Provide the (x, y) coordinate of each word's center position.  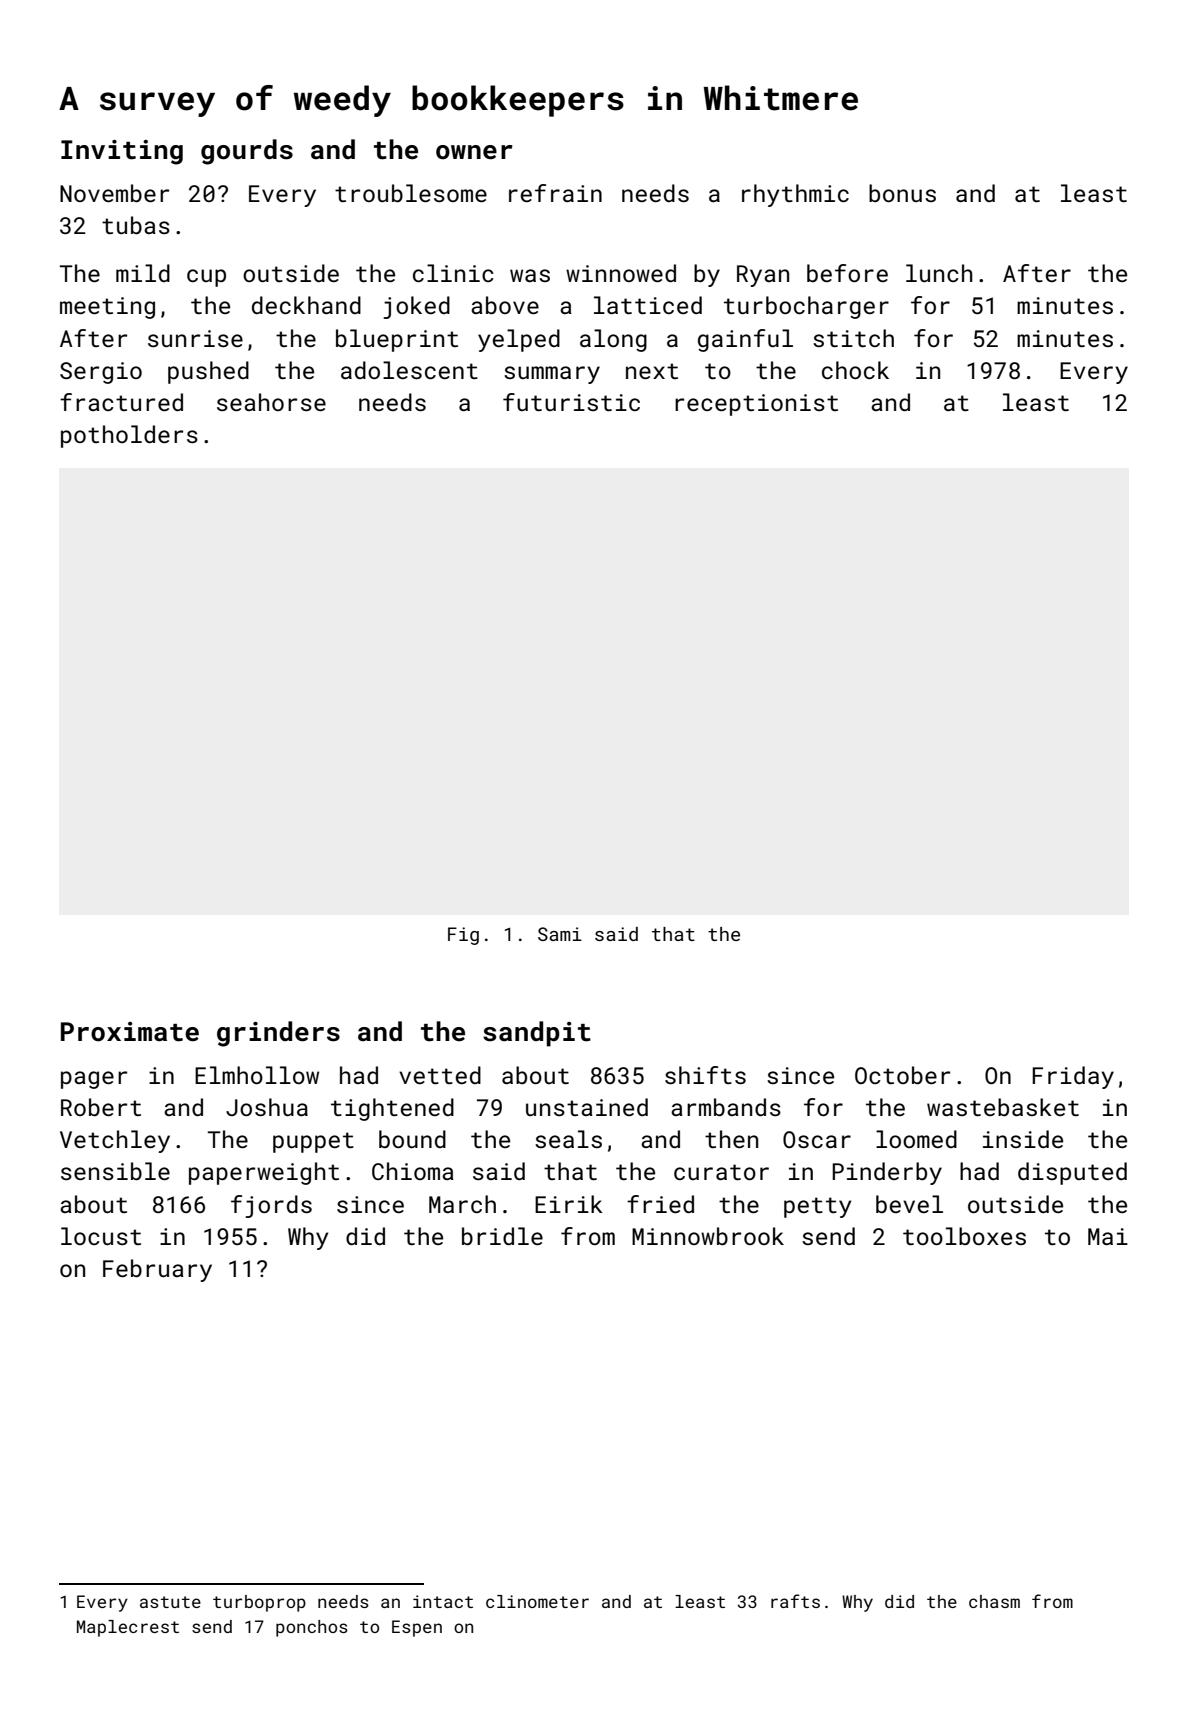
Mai (1108, 1236)
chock (855, 370)
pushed (208, 372)
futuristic (571, 402)
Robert (101, 1107)
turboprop (259, 1603)
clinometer (537, 1601)
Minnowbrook (708, 1236)
